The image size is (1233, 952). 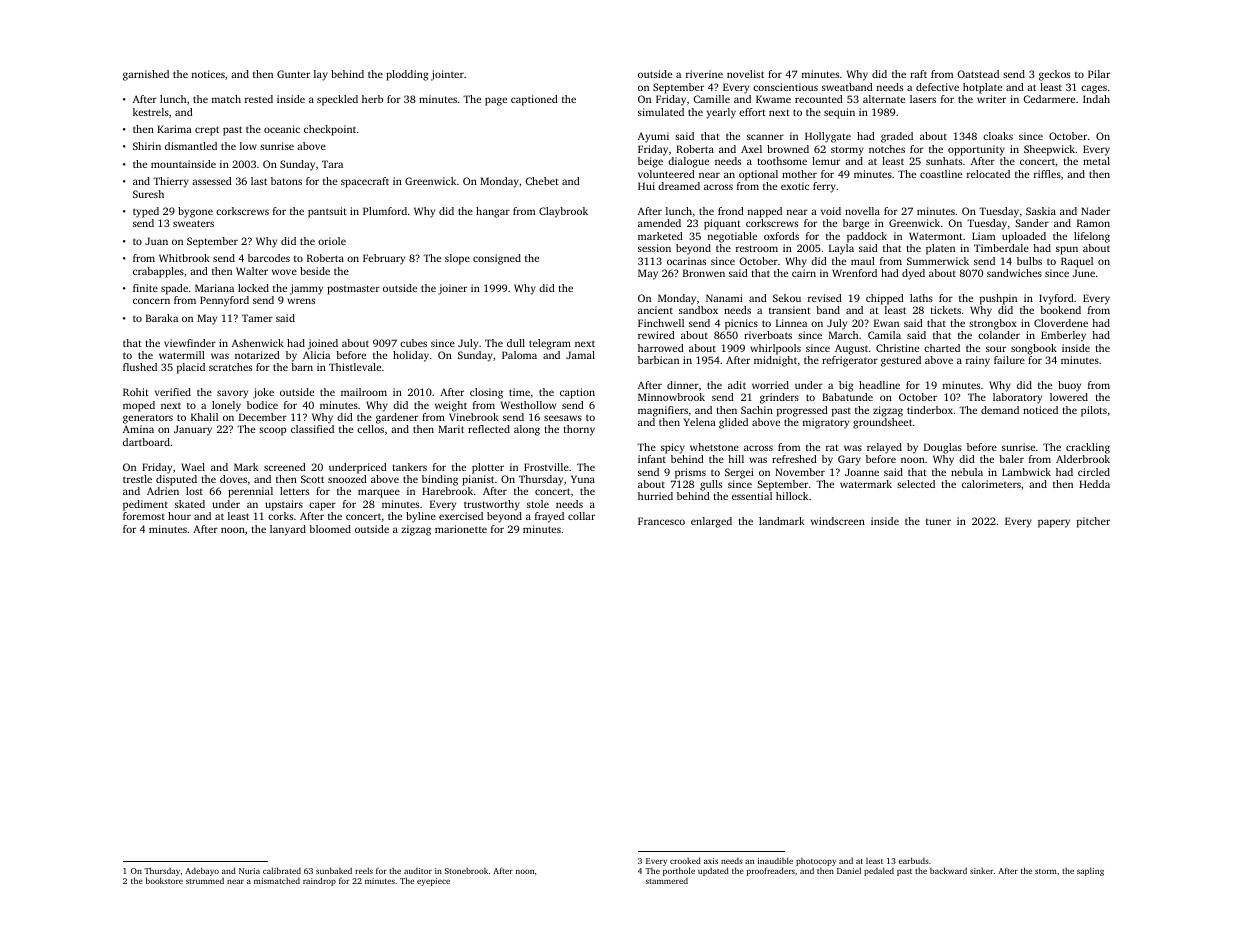 I want to click on flushed, so click(x=140, y=367).
